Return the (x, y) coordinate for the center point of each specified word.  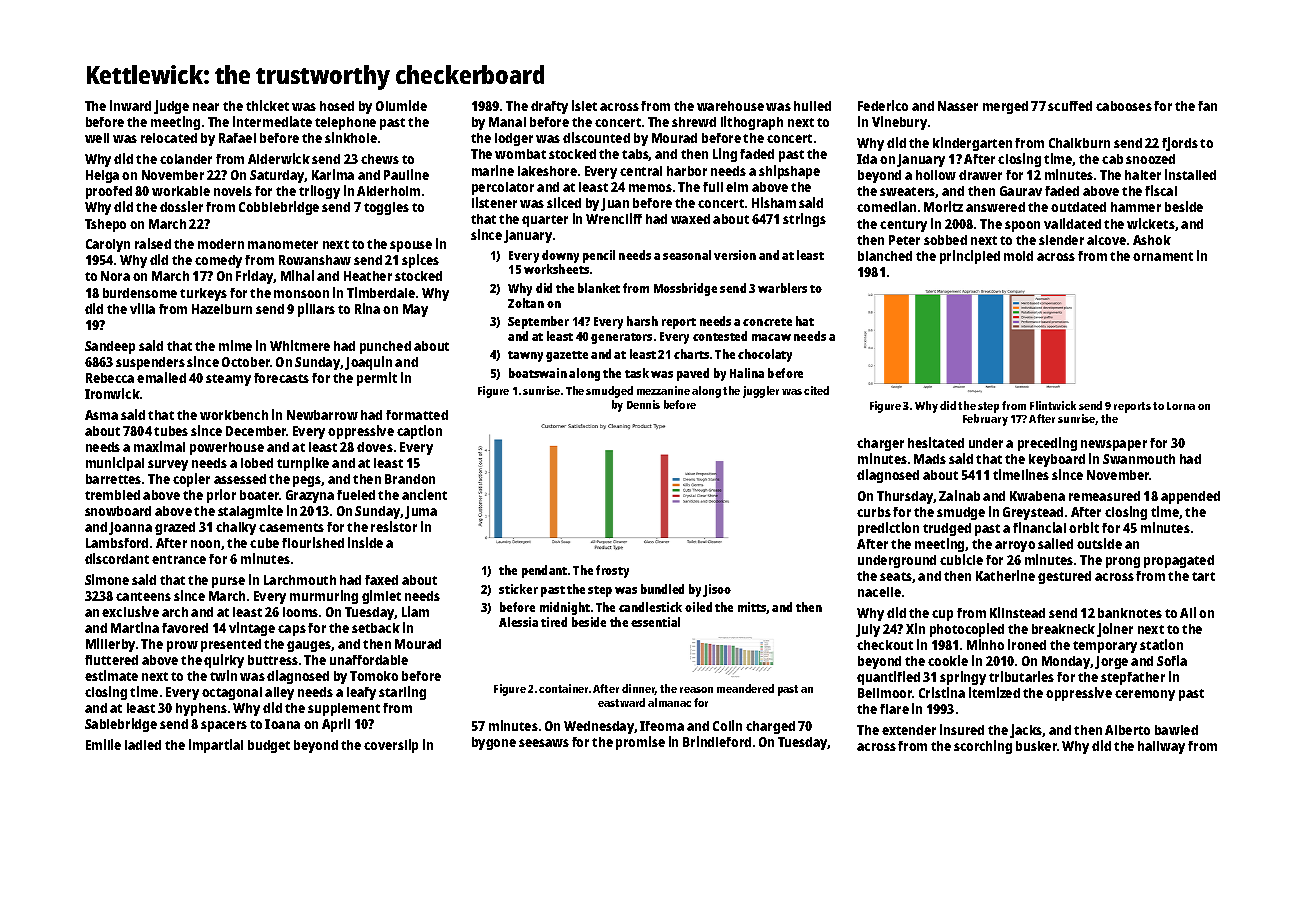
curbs (874, 512)
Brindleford (717, 741)
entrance (179, 559)
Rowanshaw (315, 260)
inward (130, 105)
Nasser (958, 106)
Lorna (1181, 406)
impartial (216, 746)
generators (621, 338)
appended (1190, 497)
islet (584, 105)
